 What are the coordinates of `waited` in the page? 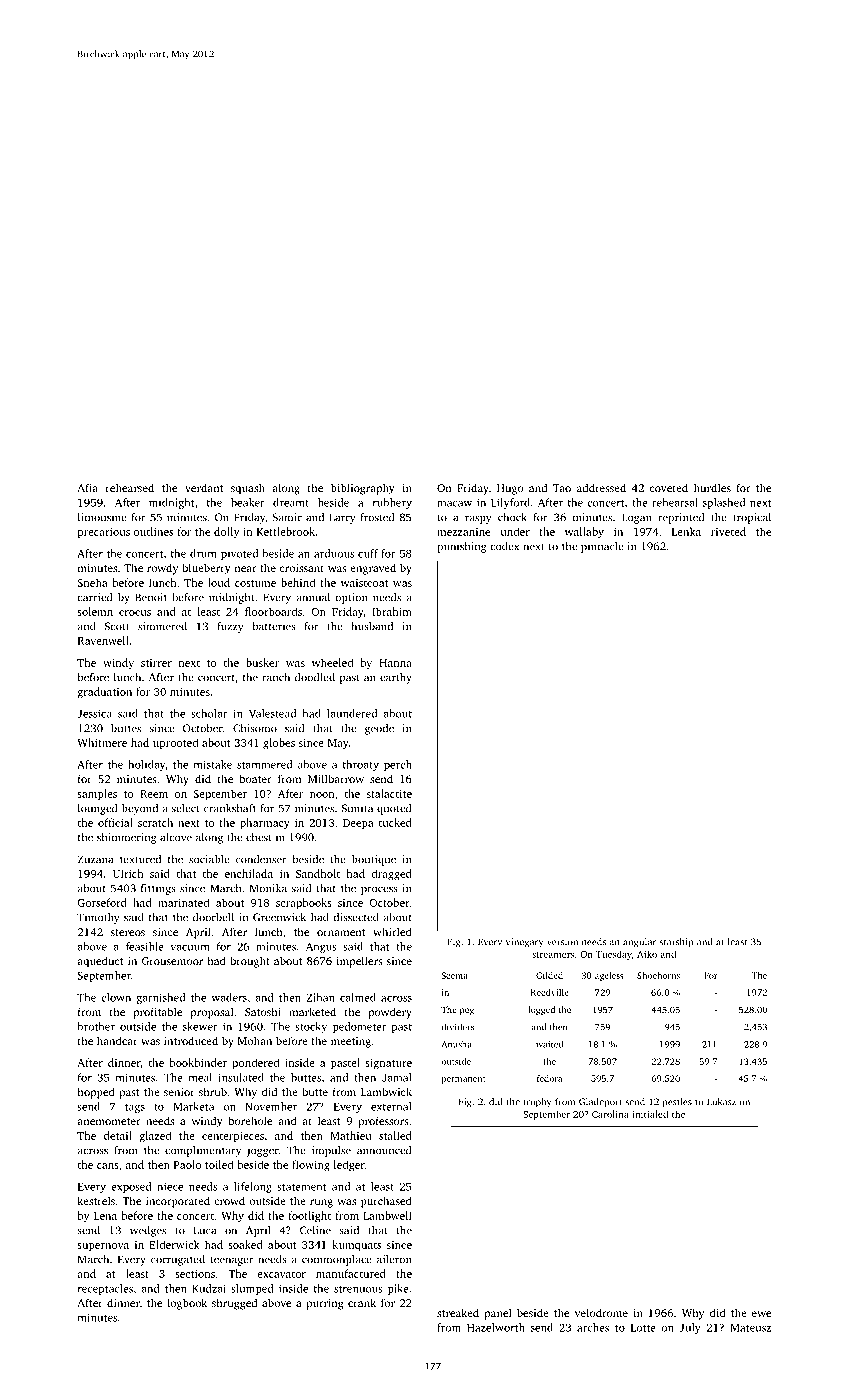 It's located at (549, 1044).
